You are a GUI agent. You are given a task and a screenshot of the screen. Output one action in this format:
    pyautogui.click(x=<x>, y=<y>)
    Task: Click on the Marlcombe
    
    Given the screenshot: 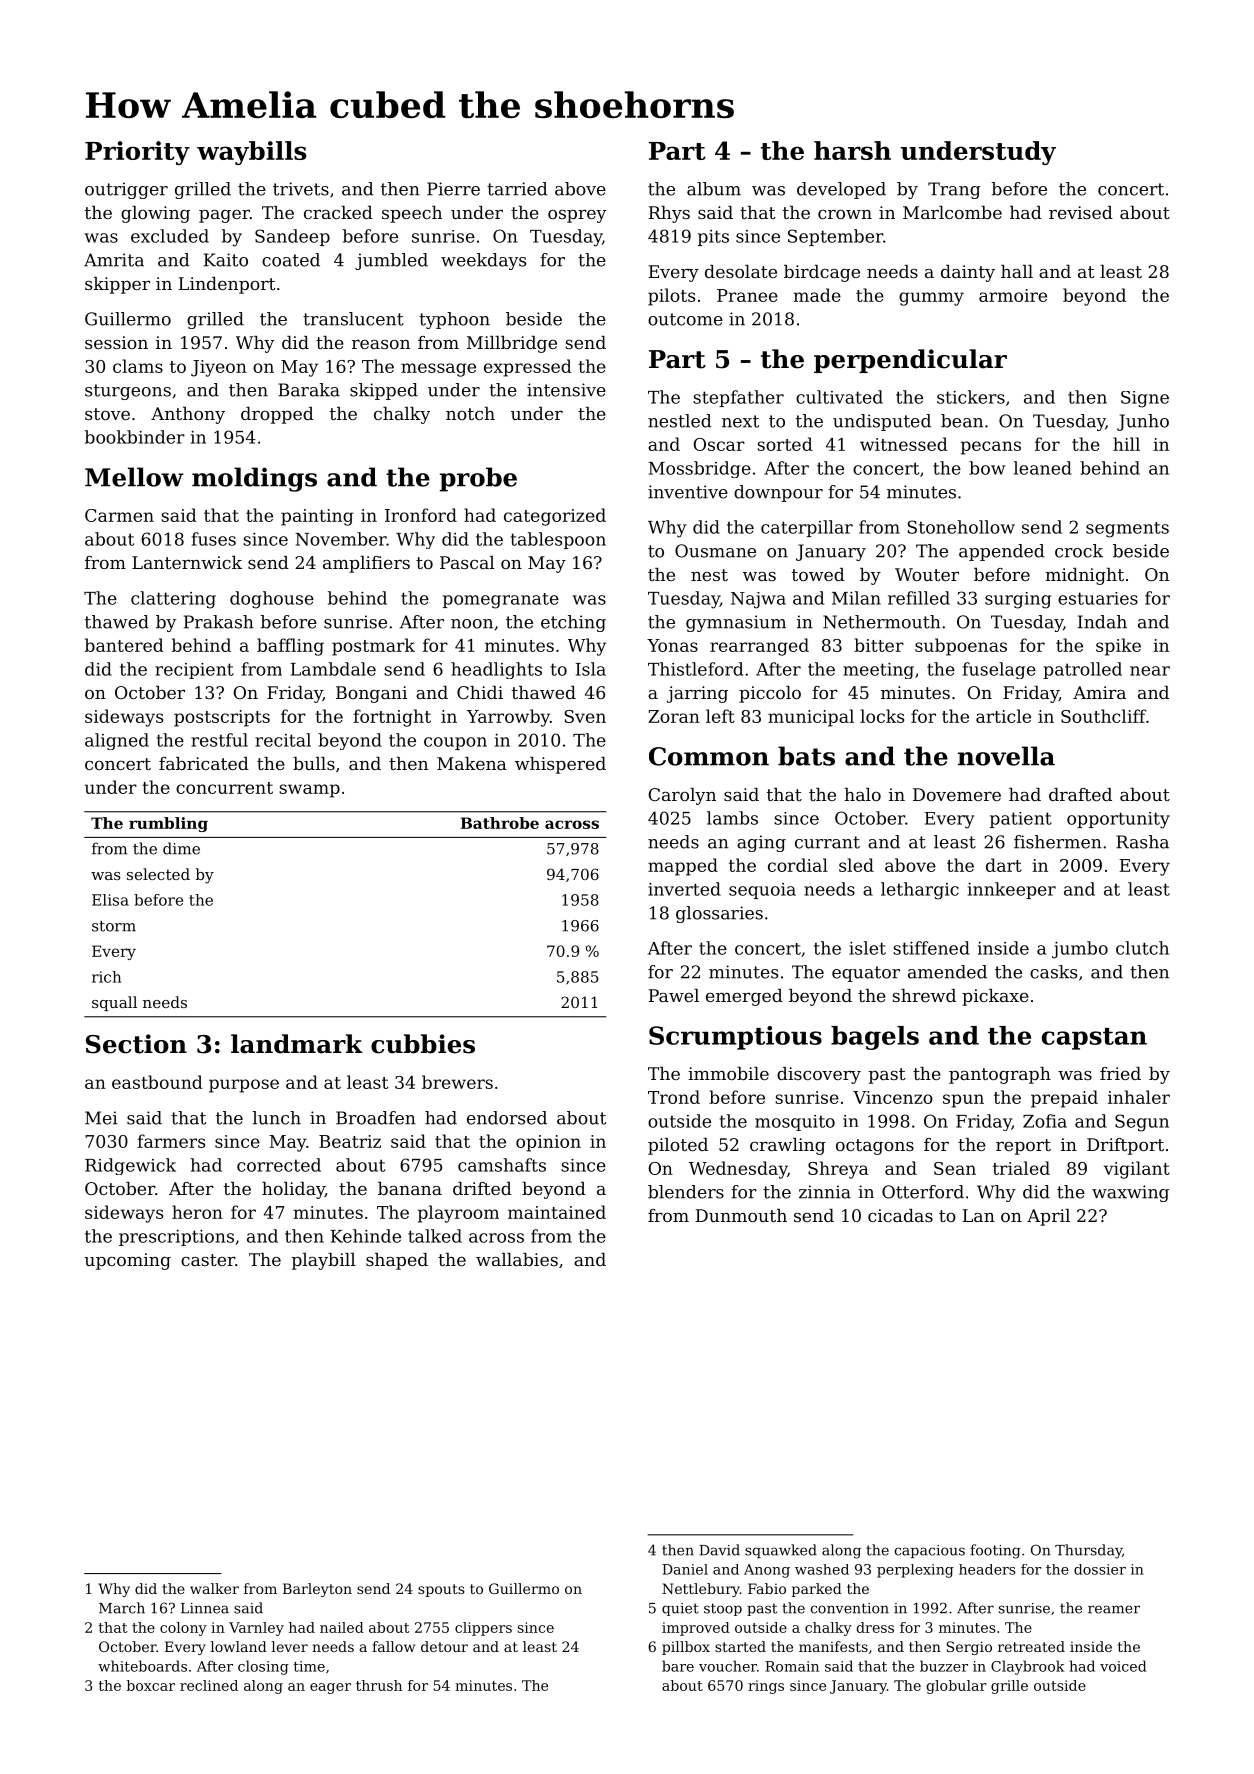 What is the action you would take?
    pyautogui.click(x=952, y=212)
